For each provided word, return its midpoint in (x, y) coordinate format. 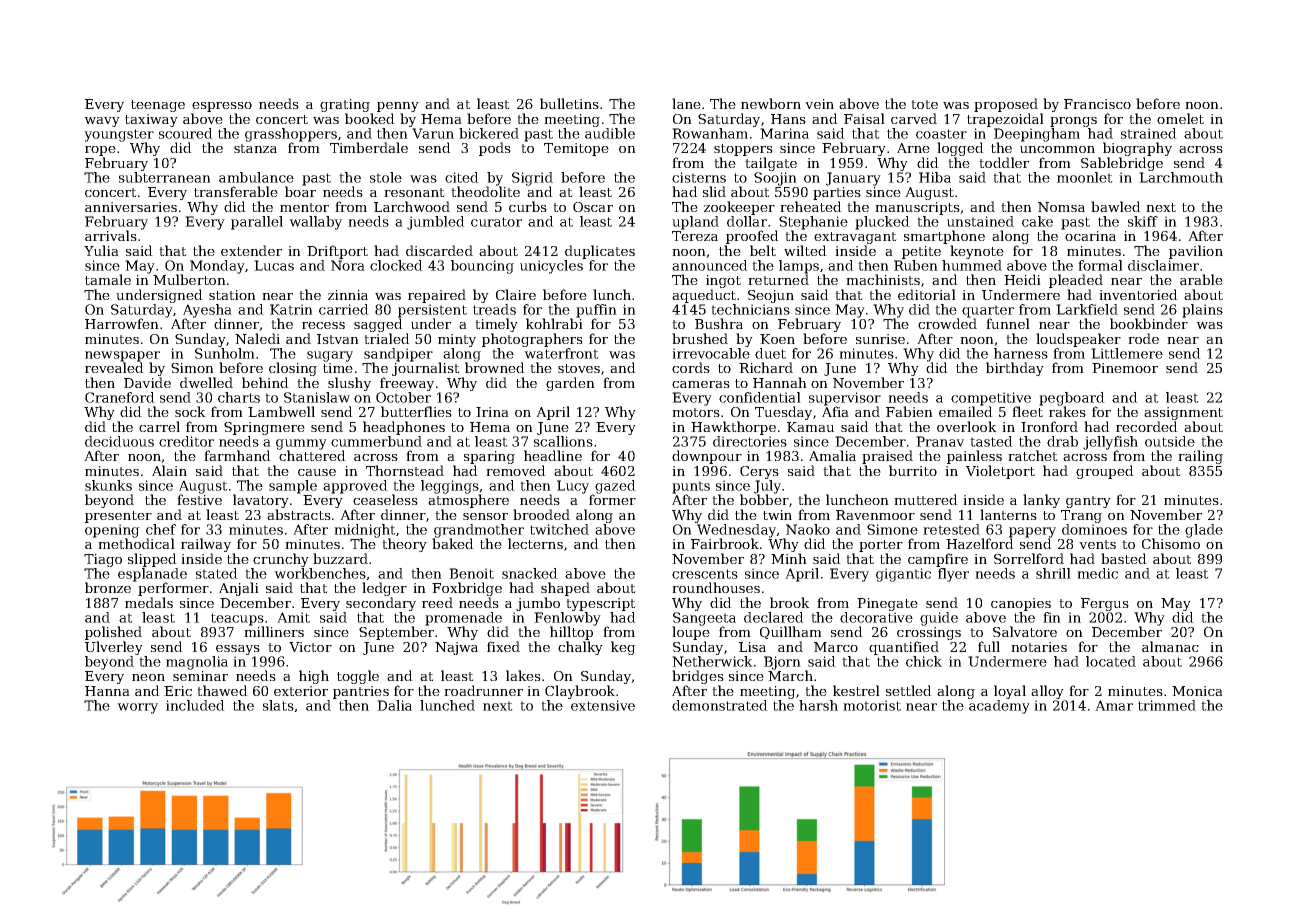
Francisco (1097, 104)
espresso (222, 107)
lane (686, 103)
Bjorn (782, 663)
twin (777, 515)
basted (1124, 558)
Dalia (394, 705)
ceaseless (385, 499)
